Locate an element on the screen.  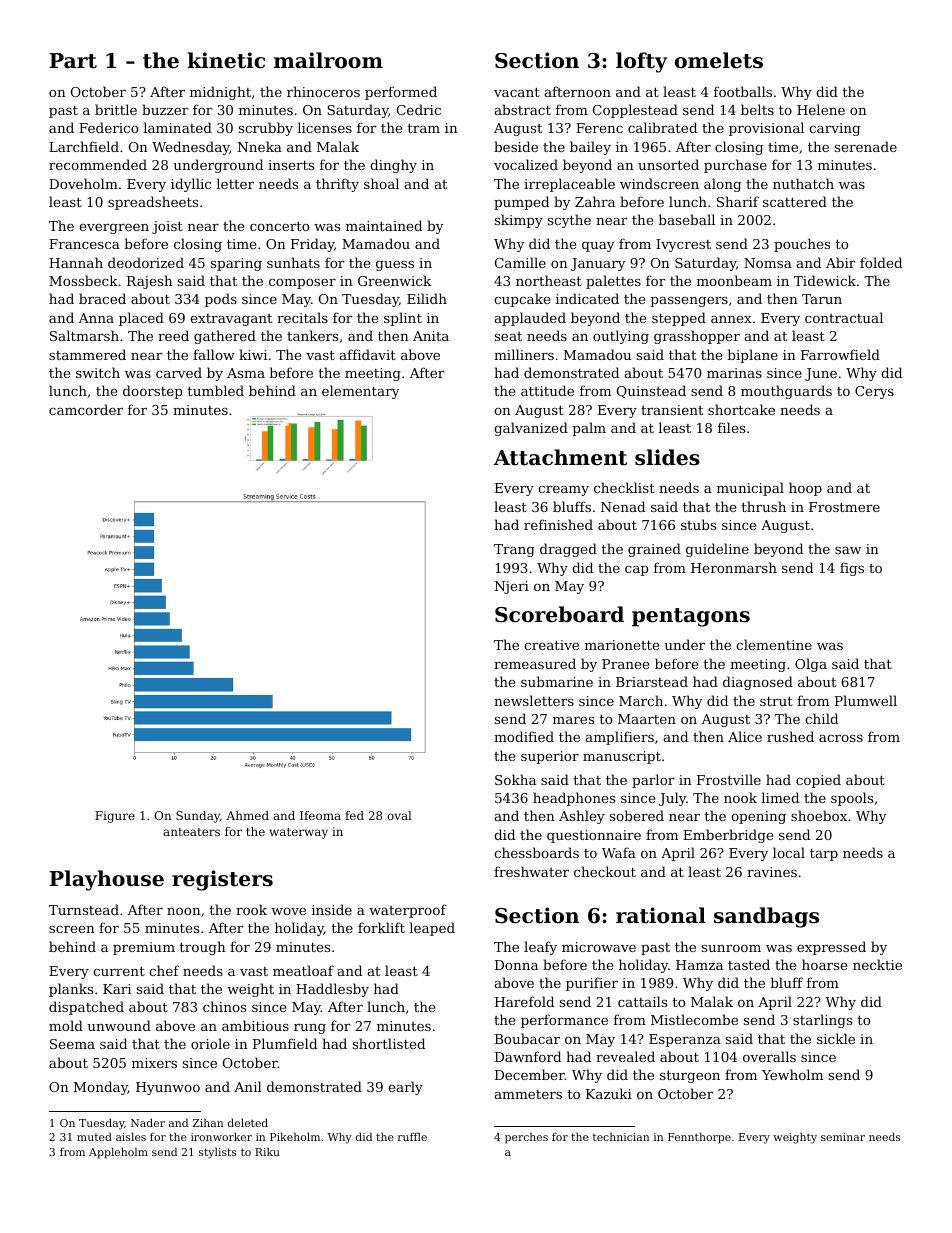
Riku is located at coordinates (267, 1151).
